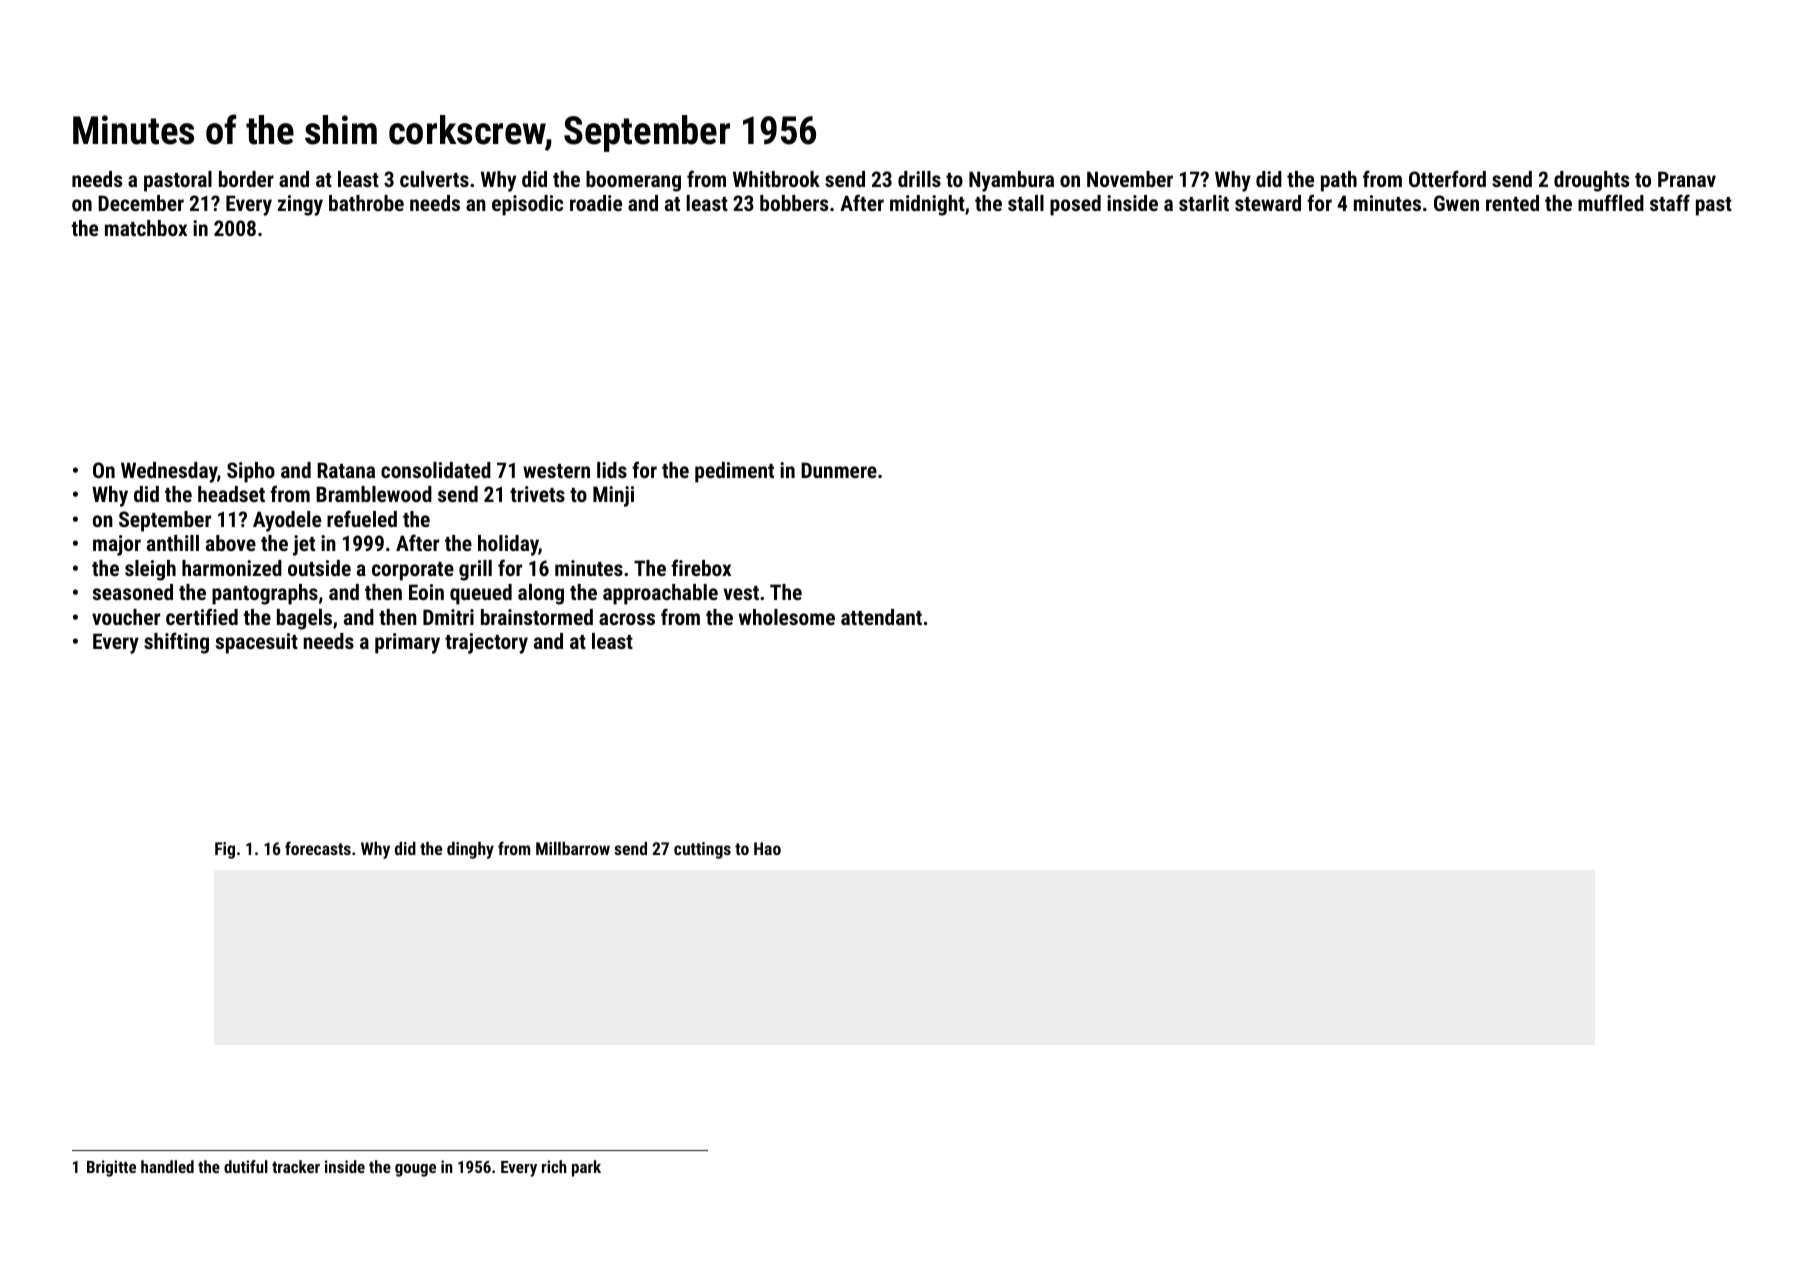 Image resolution: width=1809 pixels, height=1279 pixels. I want to click on dinghy, so click(470, 850).
